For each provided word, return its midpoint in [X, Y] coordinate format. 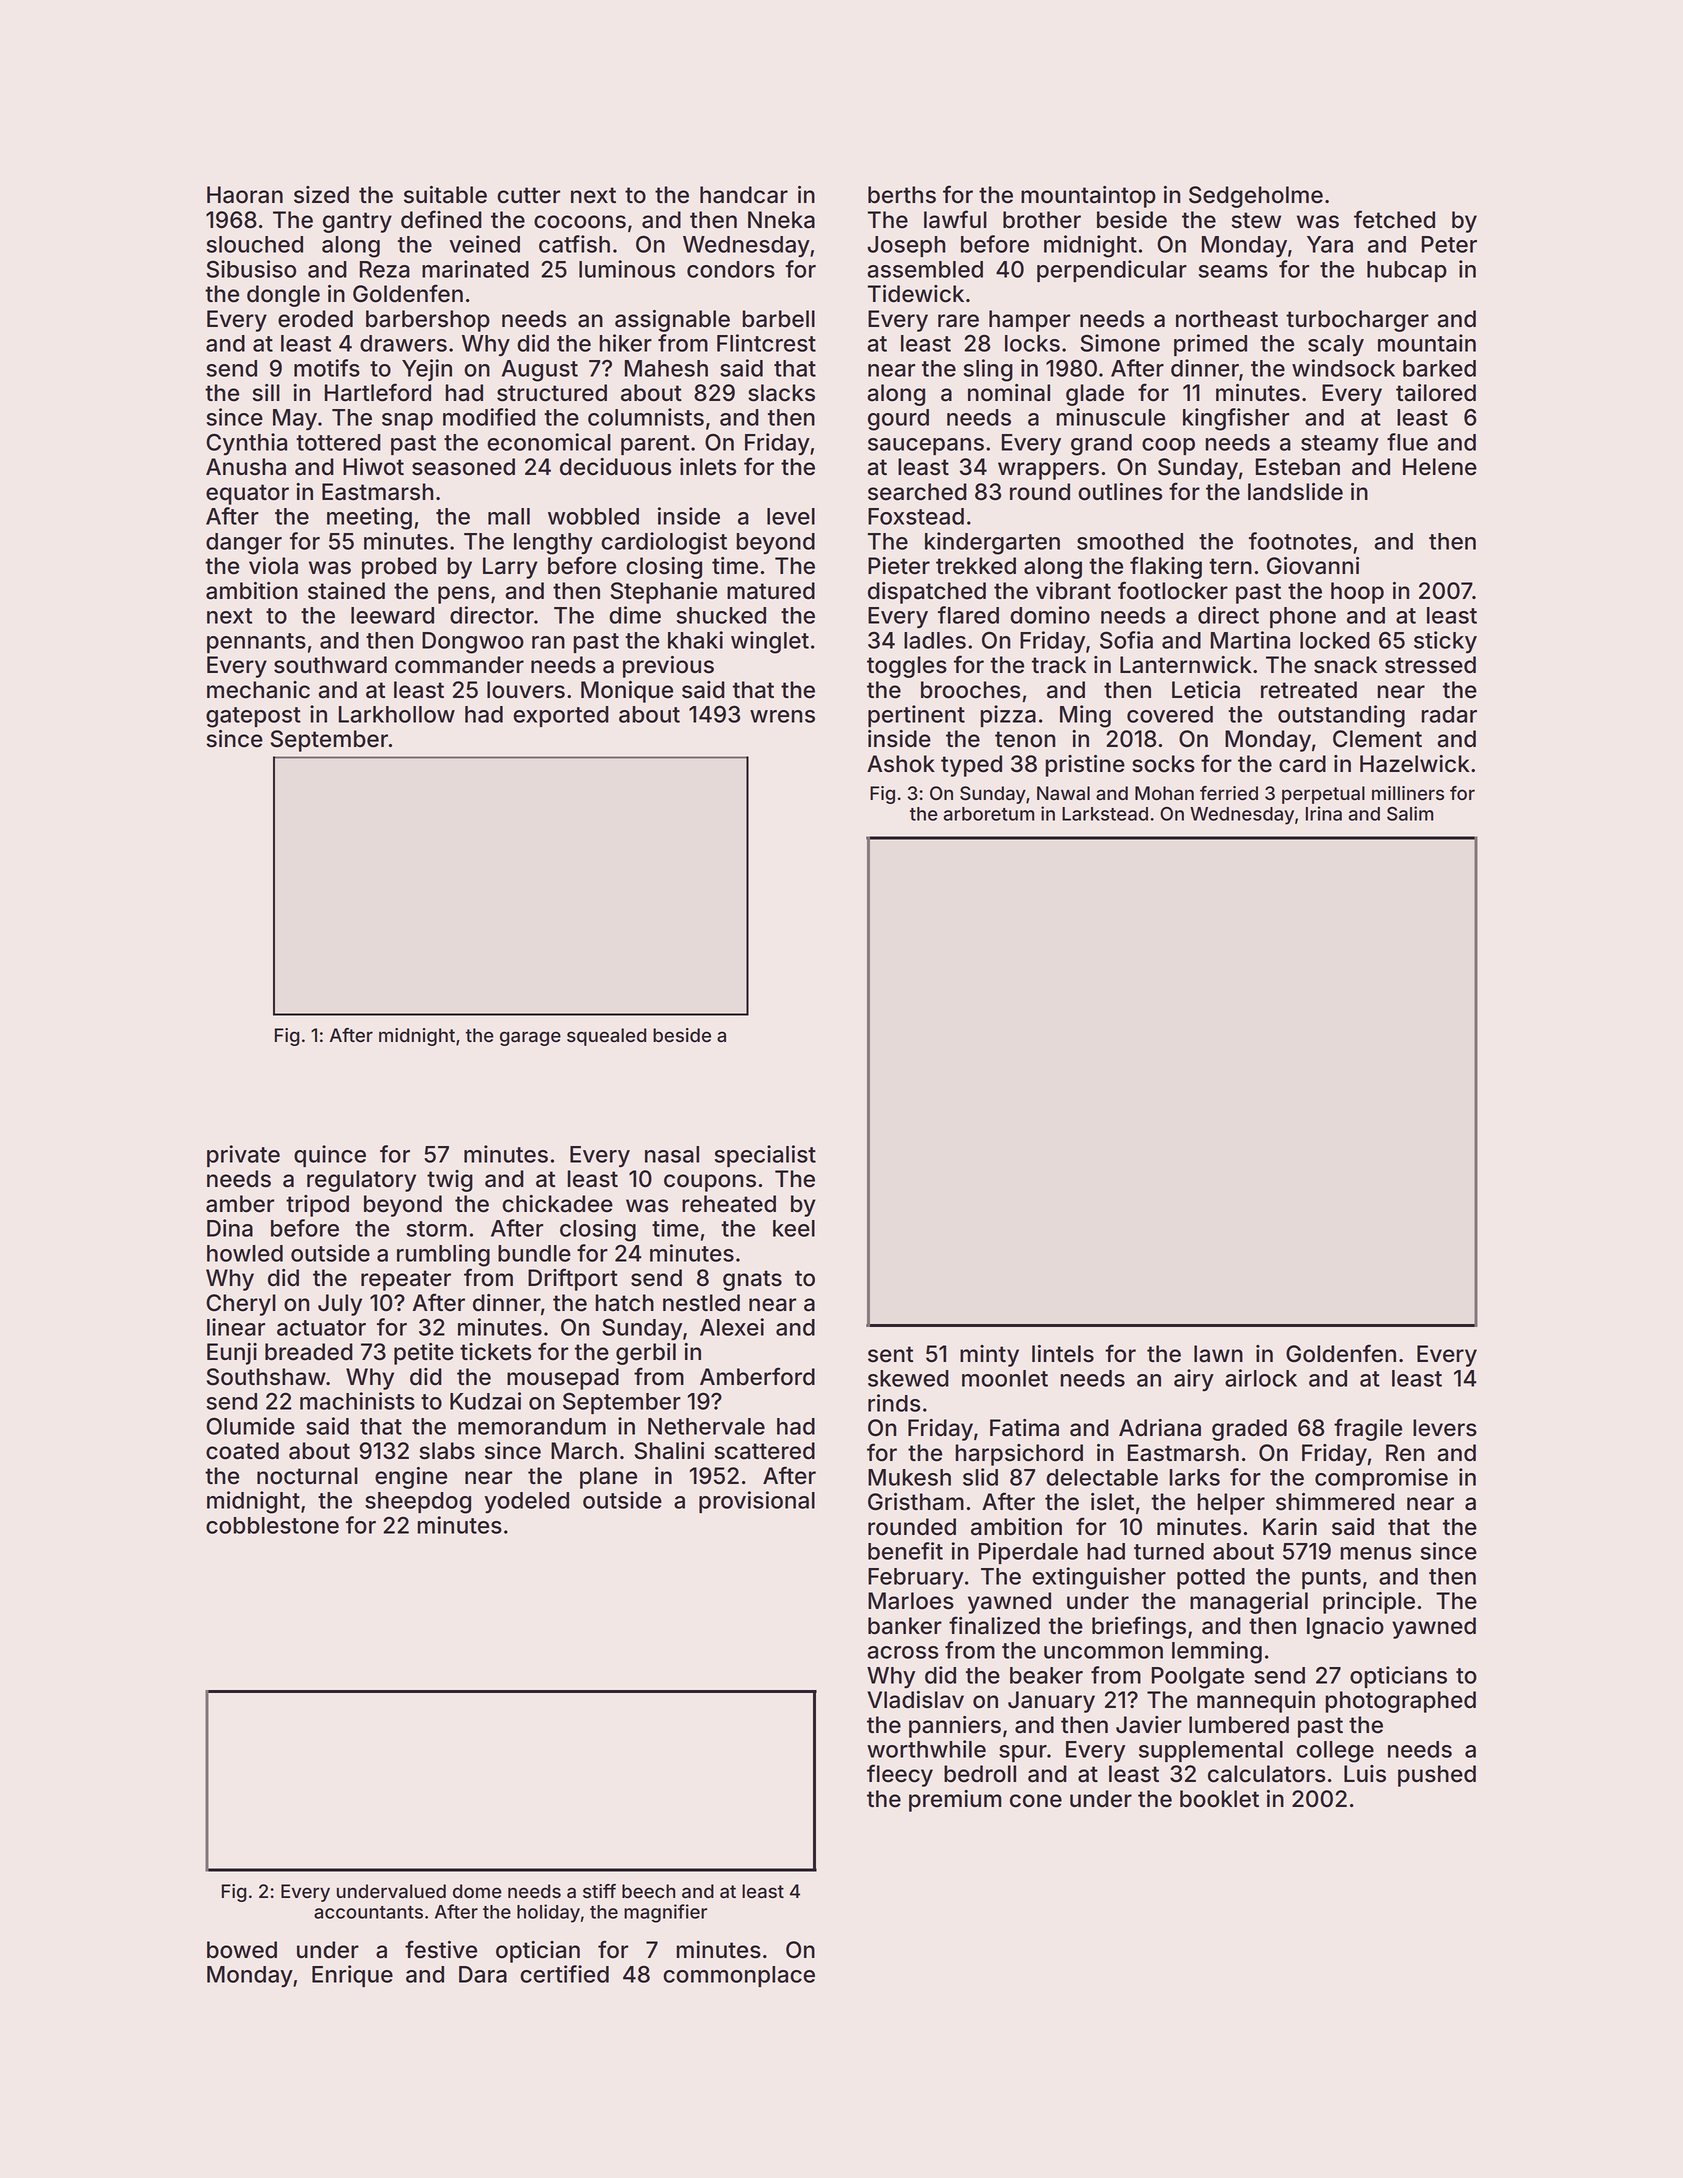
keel [794, 1228]
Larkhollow [397, 714]
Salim [1410, 813]
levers [1445, 1428]
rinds [894, 1403]
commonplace [739, 1976]
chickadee [557, 1204]
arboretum [988, 814]
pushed [1437, 1776]
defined [441, 219]
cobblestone [272, 1525]
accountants [368, 1912]
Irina [1324, 813]
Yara [1330, 244]
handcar [744, 195]
